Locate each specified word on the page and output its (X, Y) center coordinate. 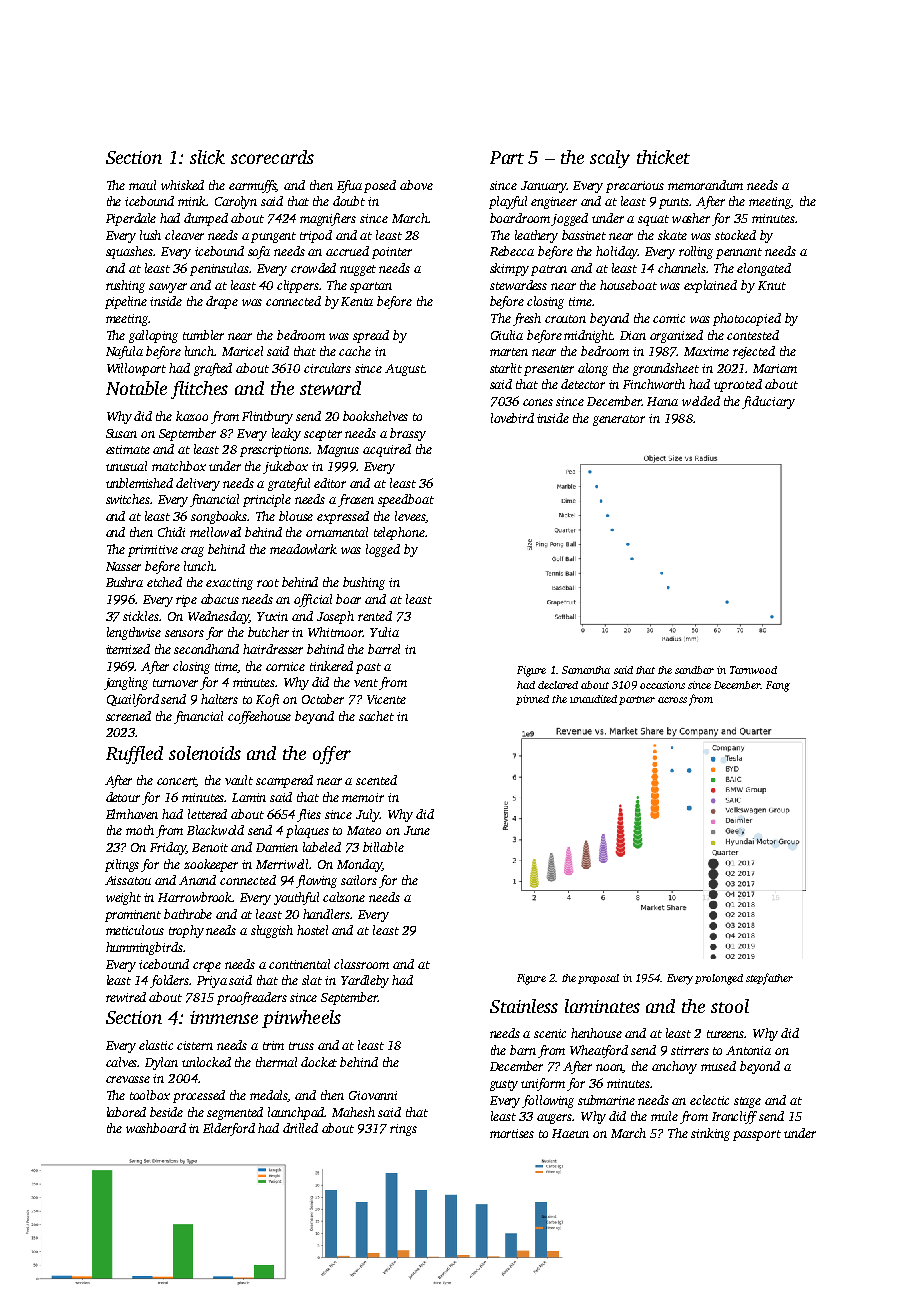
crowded (313, 268)
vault (239, 780)
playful (508, 202)
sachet (376, 716)
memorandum (705, 185)
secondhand (206, 649)
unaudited (593, 699)
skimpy (509, 269)
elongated (764, 269)
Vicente (386, 699)
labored (126, 1112)
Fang (778, 686)
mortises (512, 1133)
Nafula (124, 352)
